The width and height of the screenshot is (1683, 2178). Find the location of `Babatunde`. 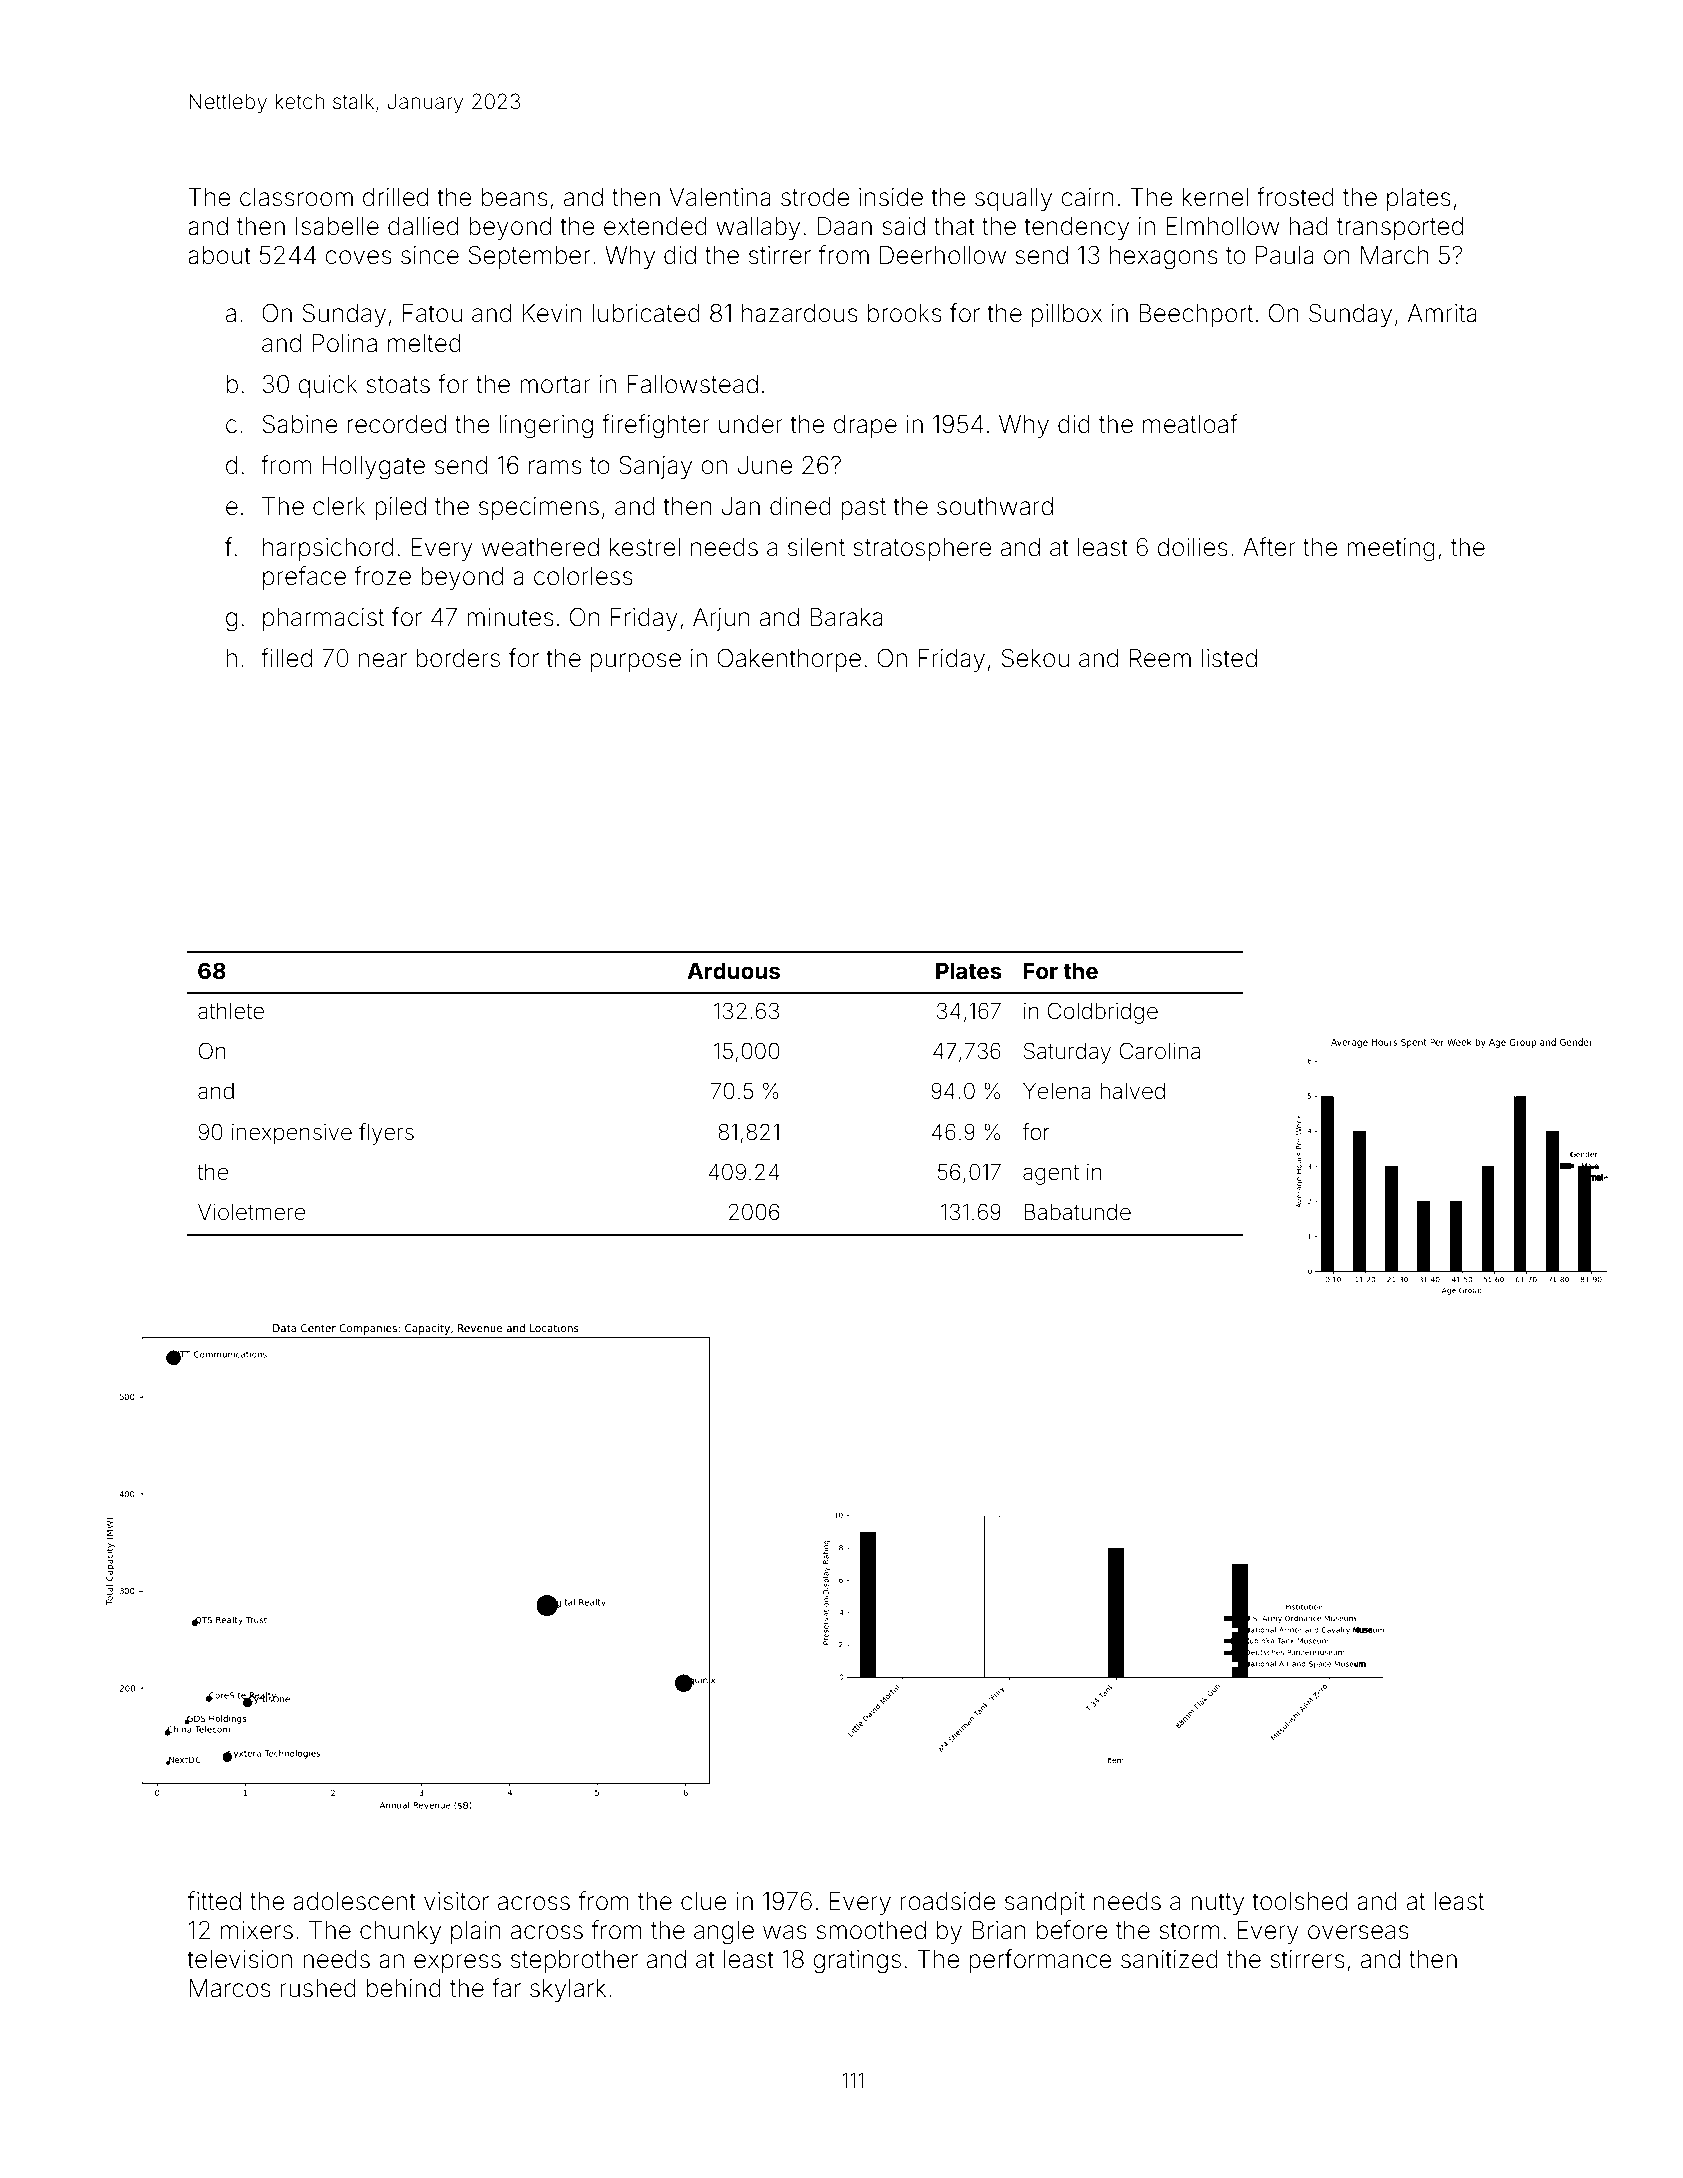

Babatunde is located at coordinates (1077, 1212).
